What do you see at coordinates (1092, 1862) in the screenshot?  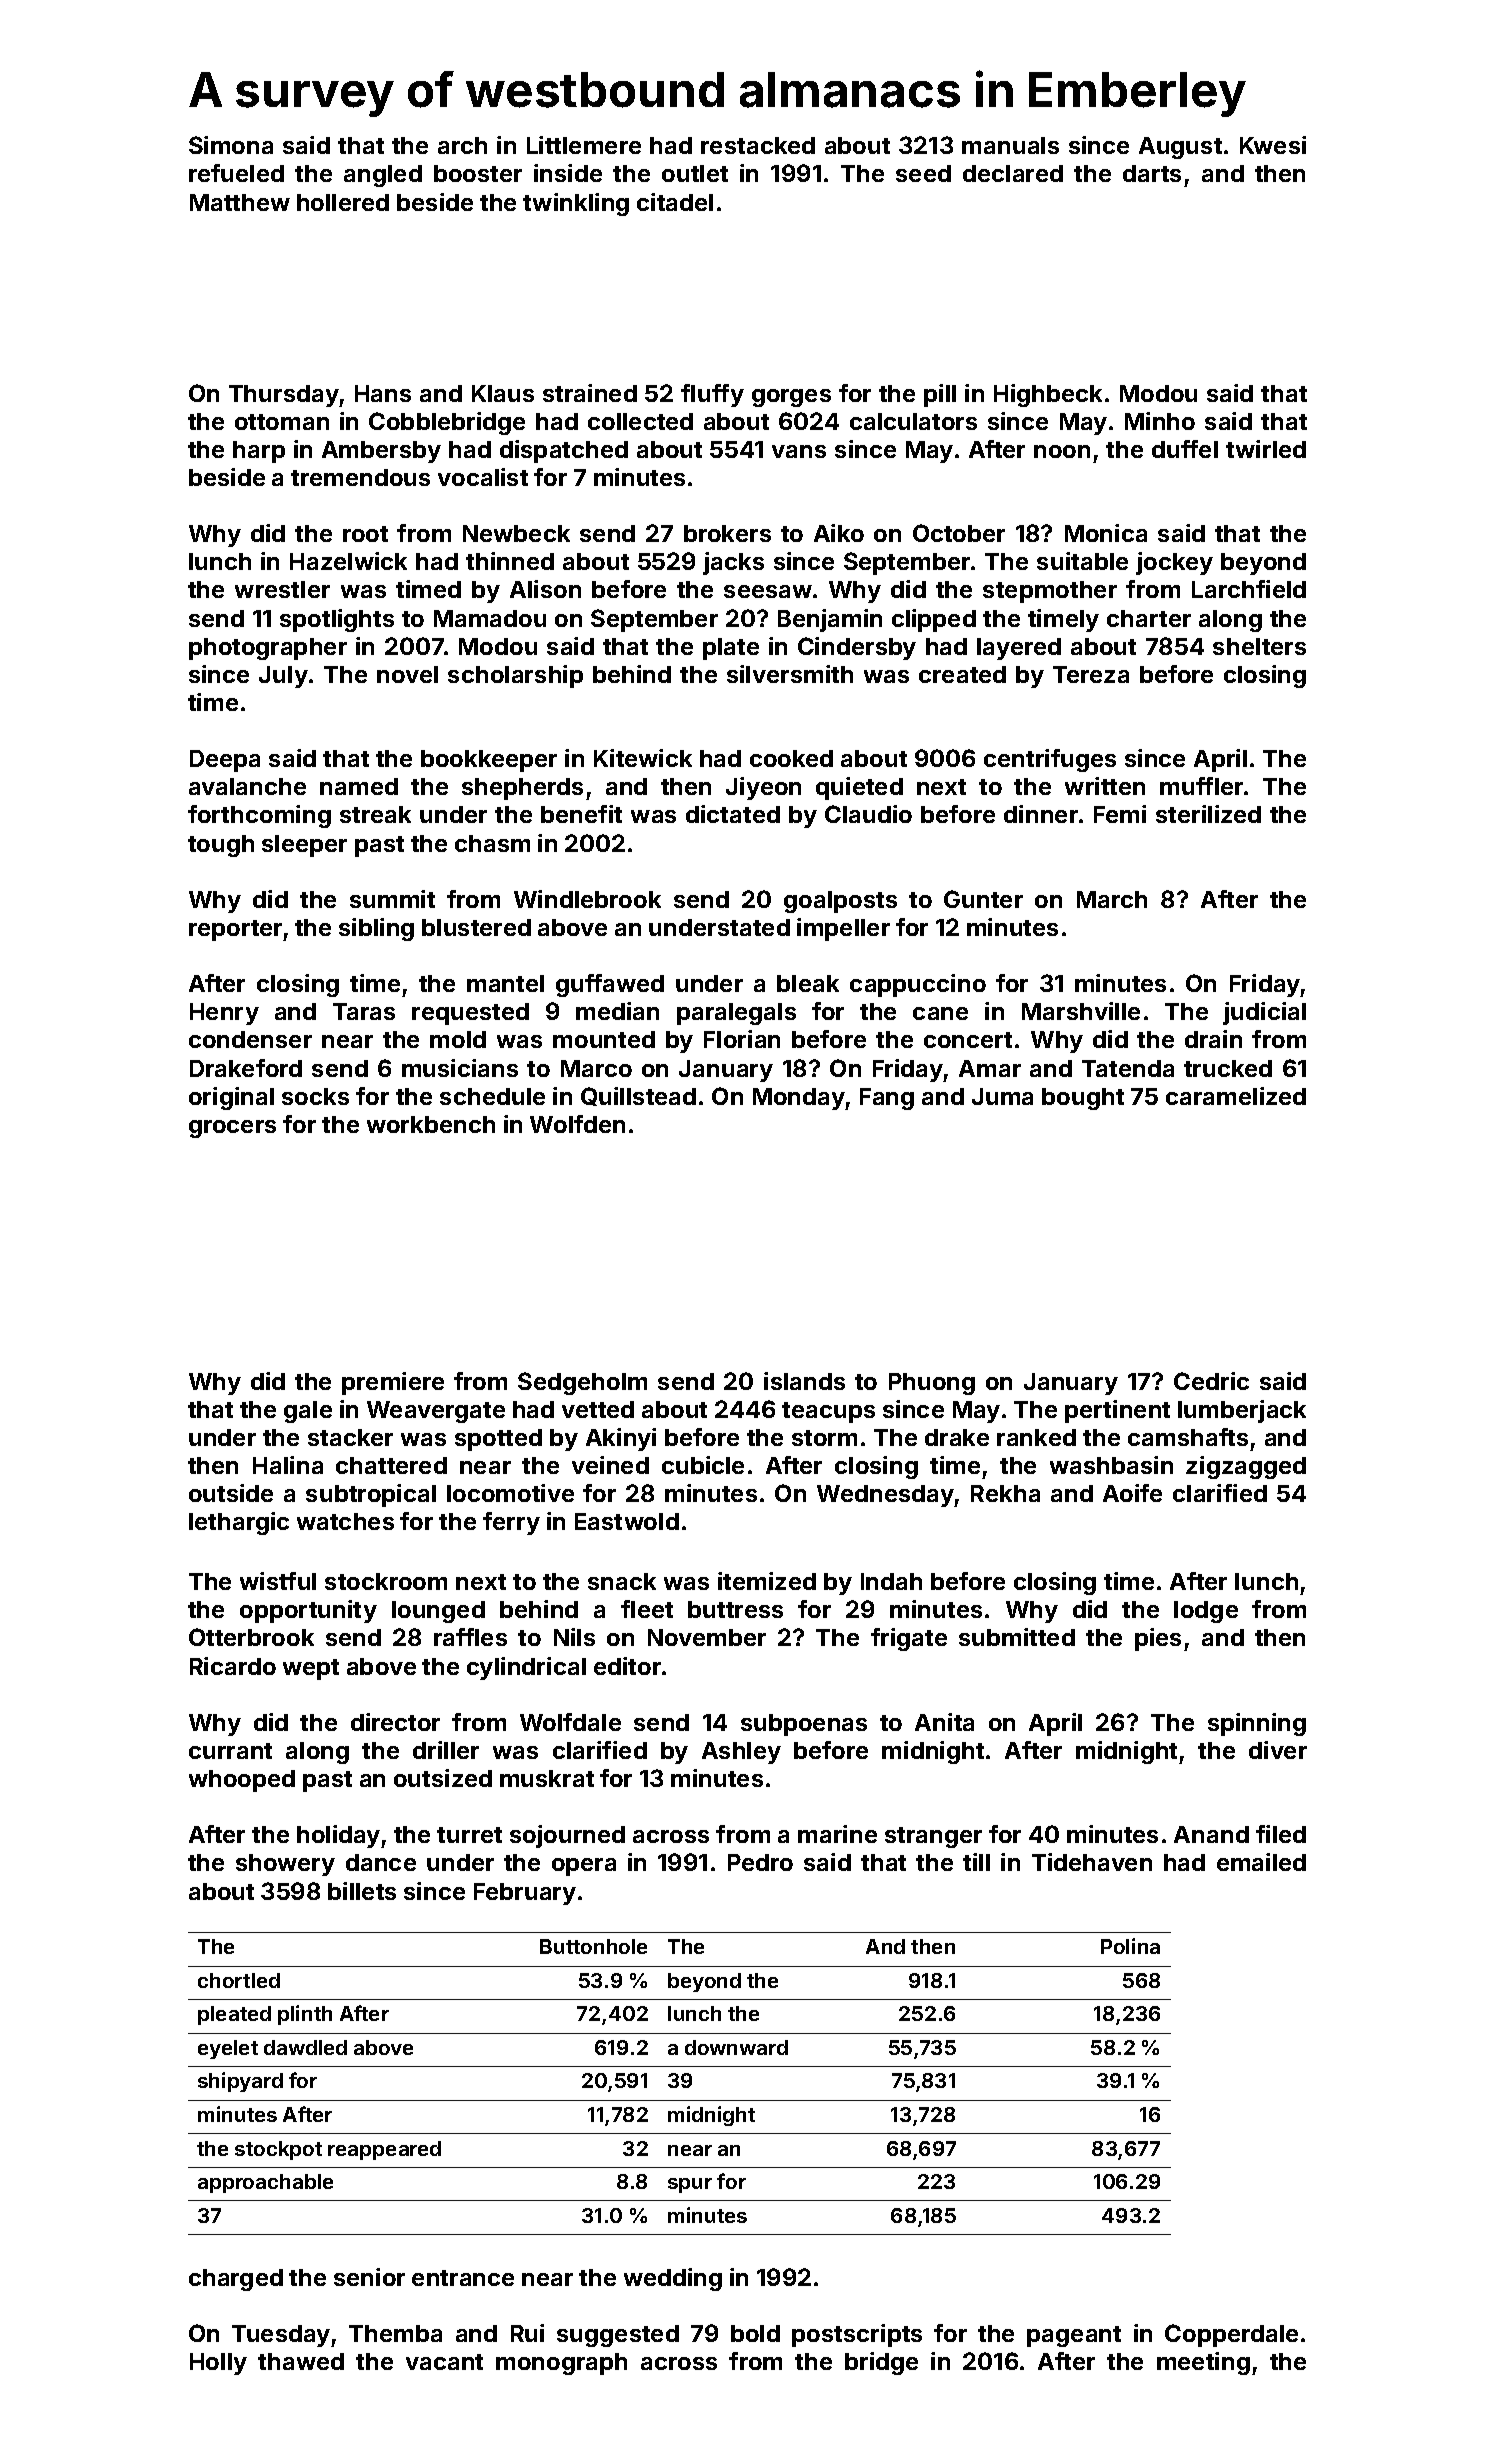 I see `Tidehaven` at bounding box center [1092, 1862].
